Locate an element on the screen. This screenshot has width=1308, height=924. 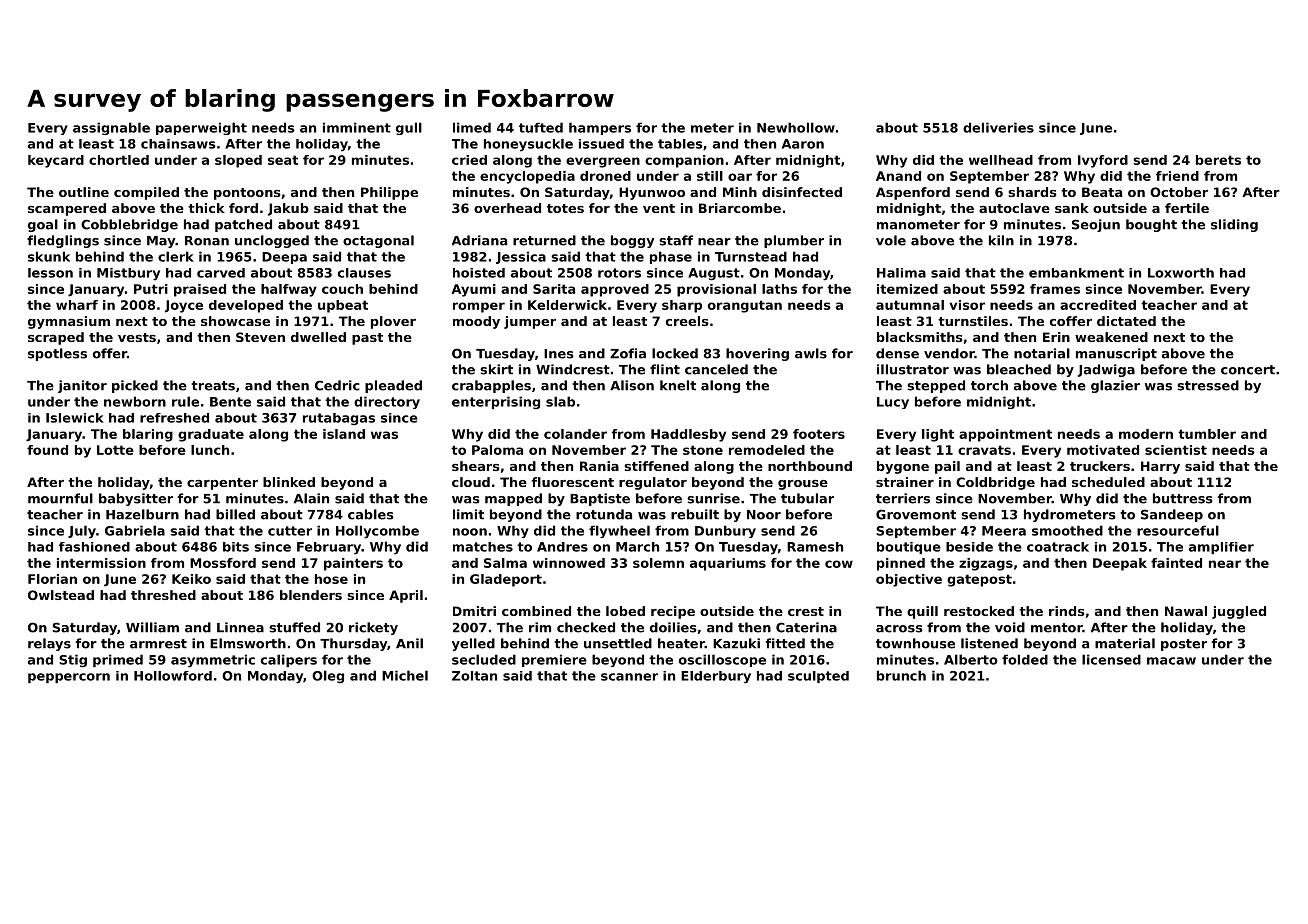
peppercorn is located at coordinates (69, 678).
